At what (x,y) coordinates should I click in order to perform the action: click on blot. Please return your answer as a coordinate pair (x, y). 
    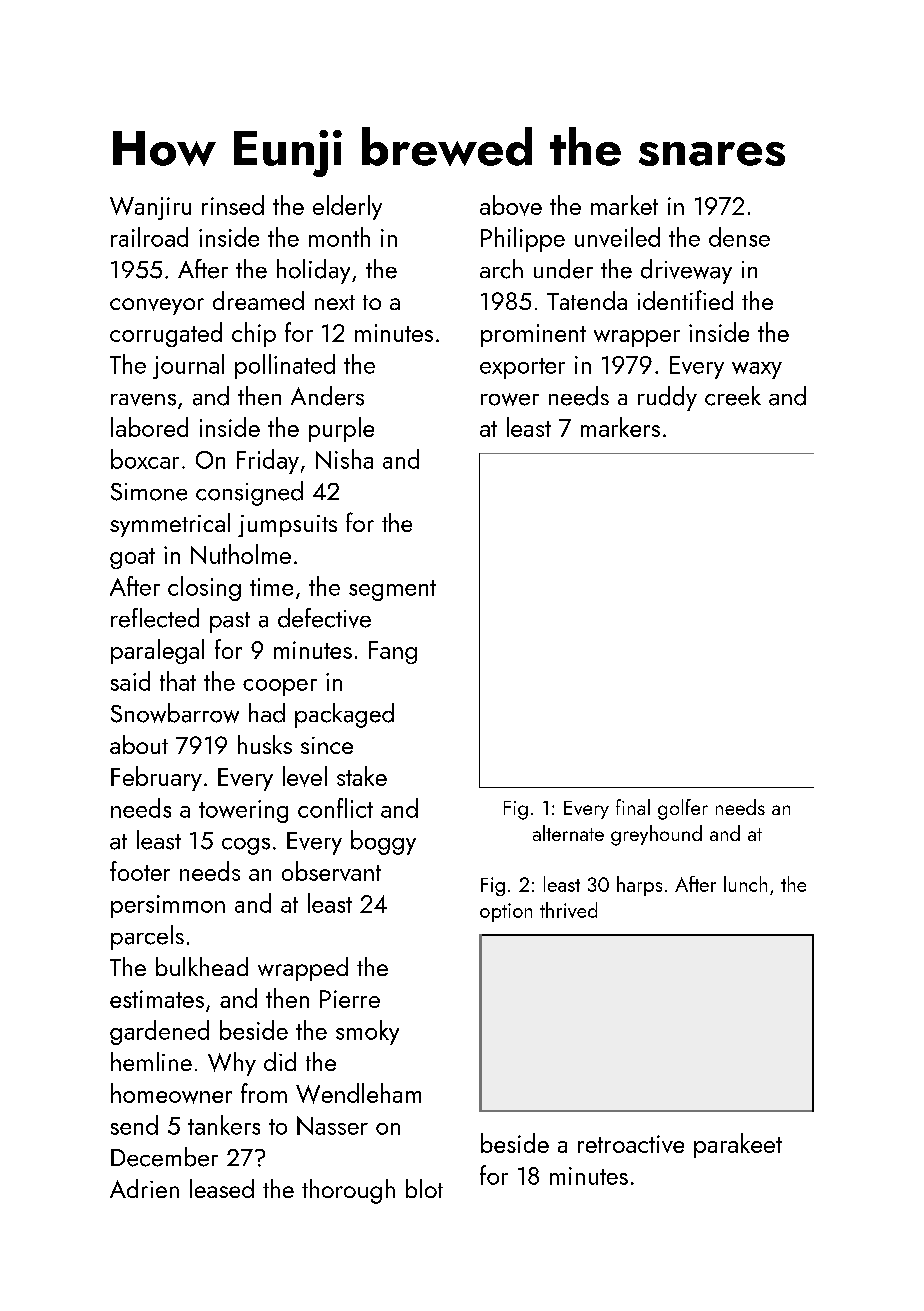
    Looking at the image, I should click on (424, 1188).
